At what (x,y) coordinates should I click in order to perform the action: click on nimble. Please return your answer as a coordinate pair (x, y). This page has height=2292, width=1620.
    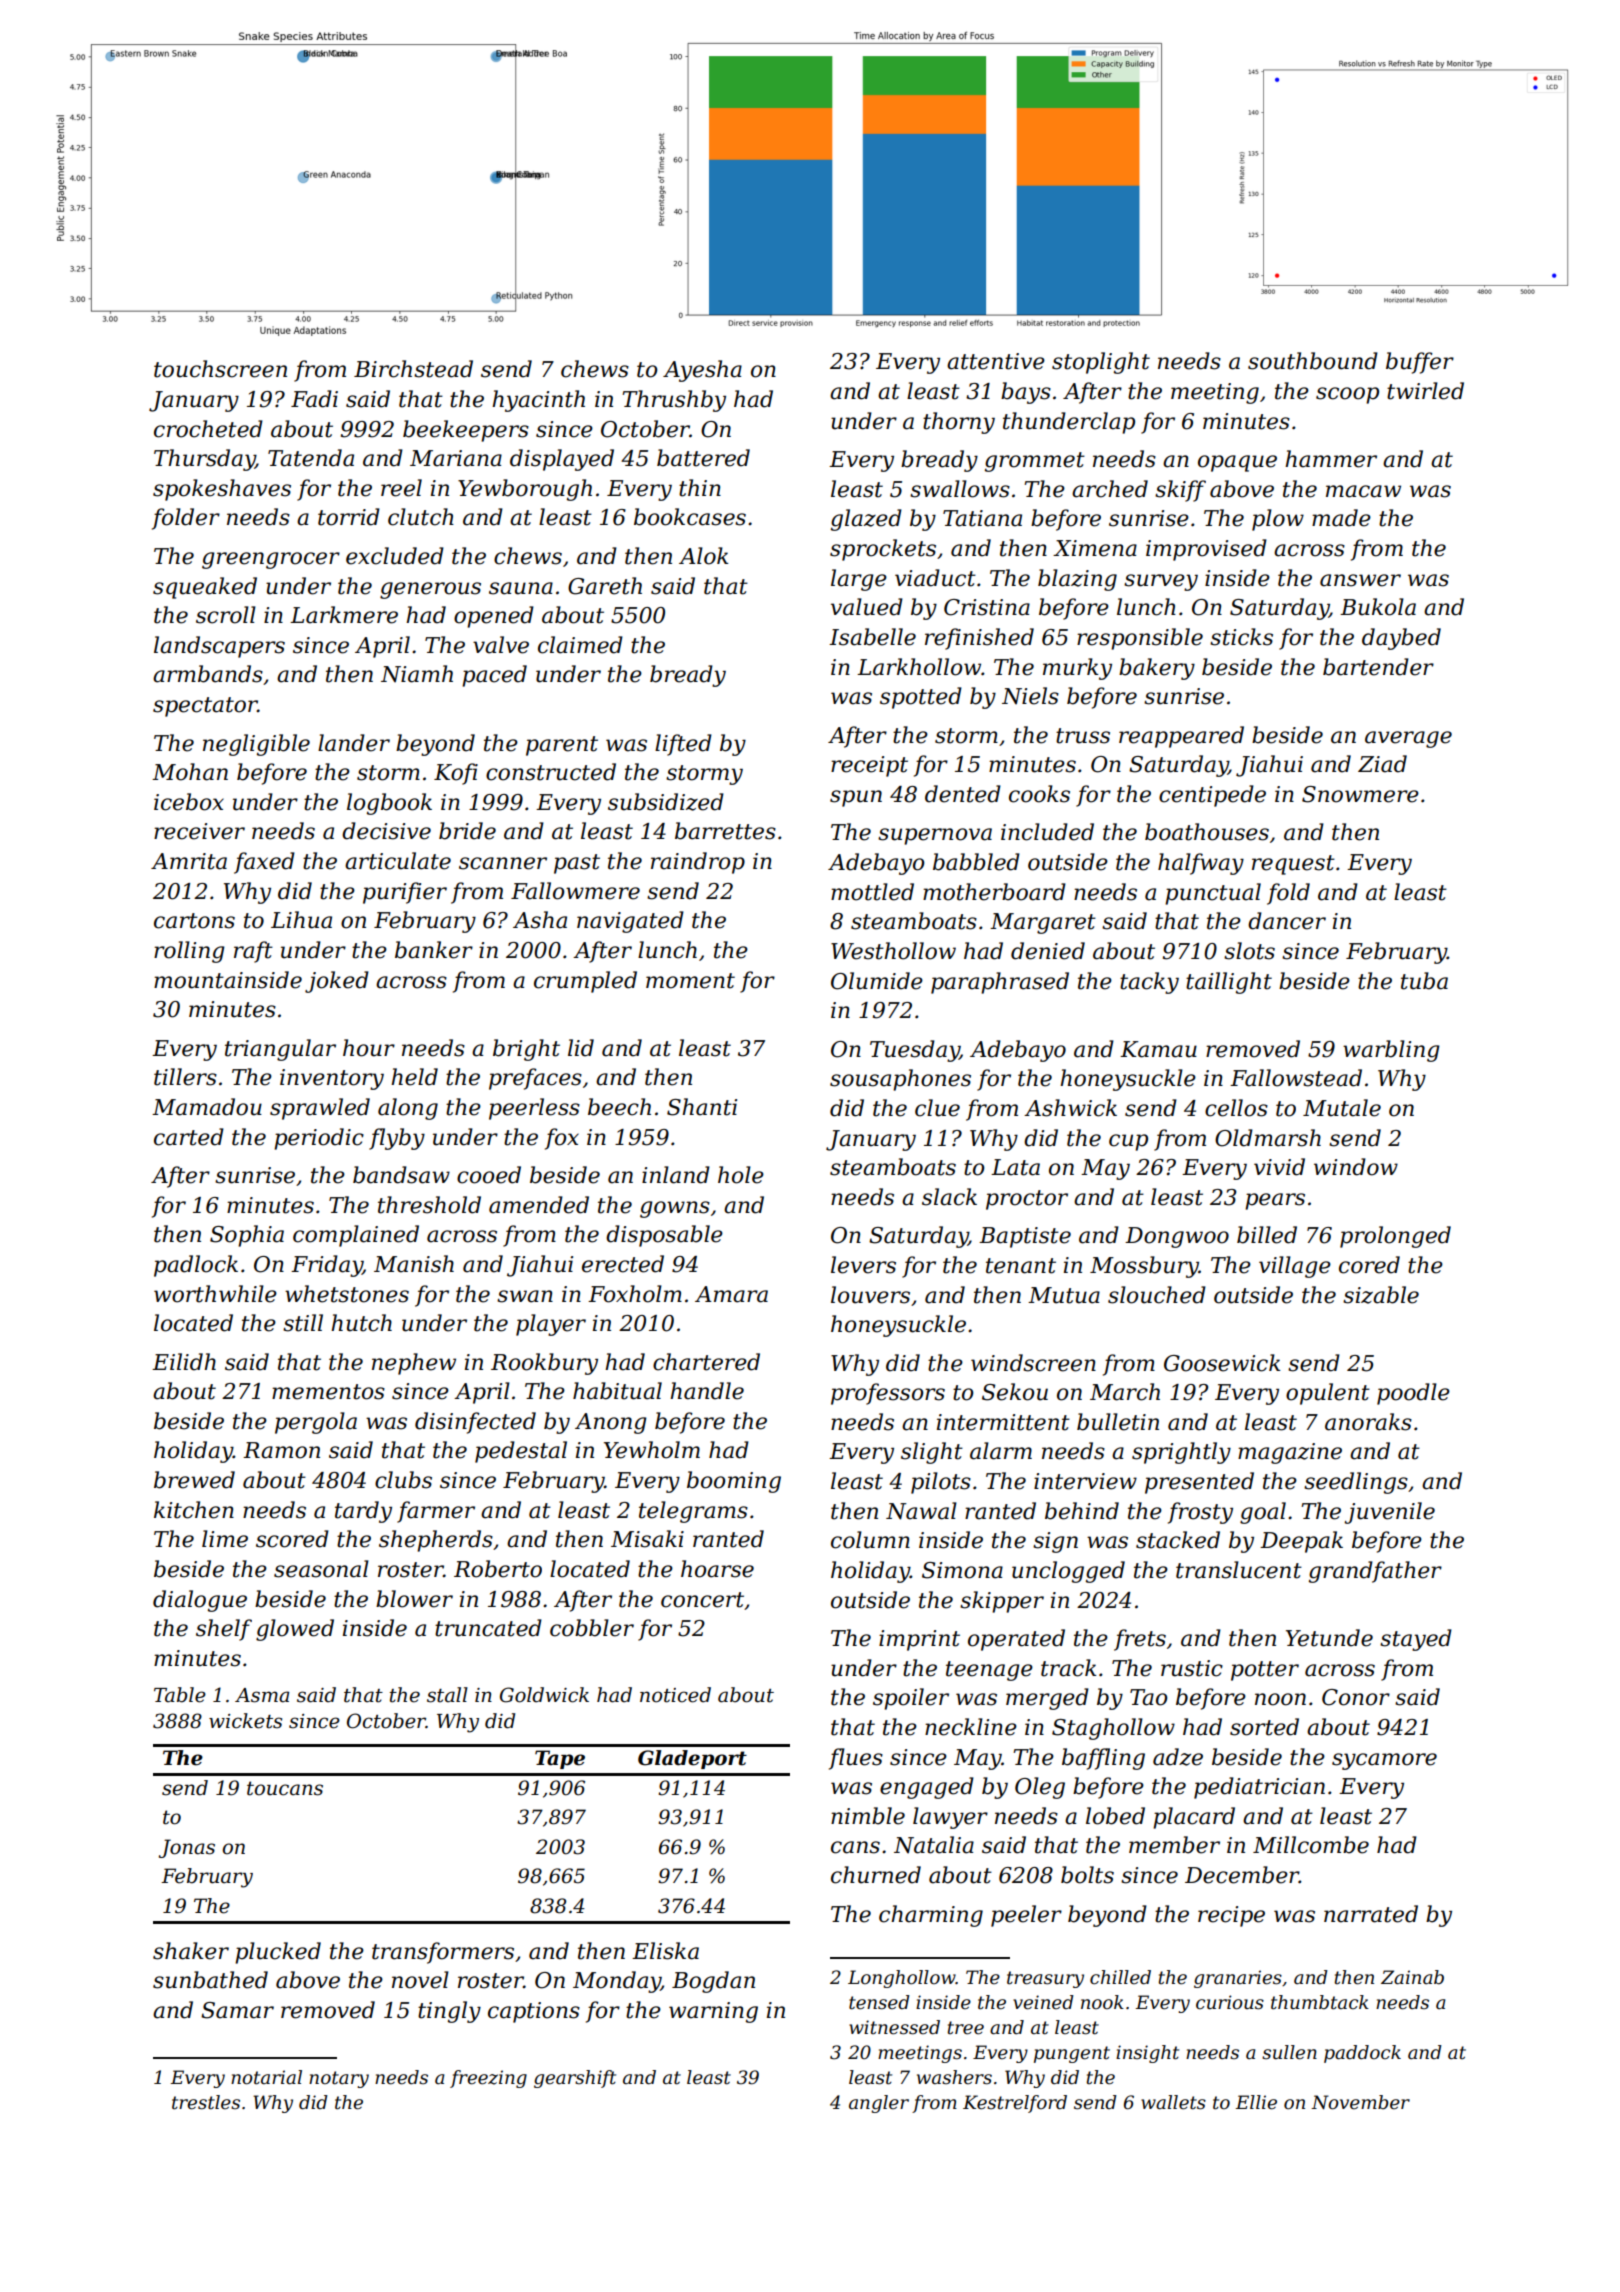
    Looking at the image, I should click on (868, 1816).
